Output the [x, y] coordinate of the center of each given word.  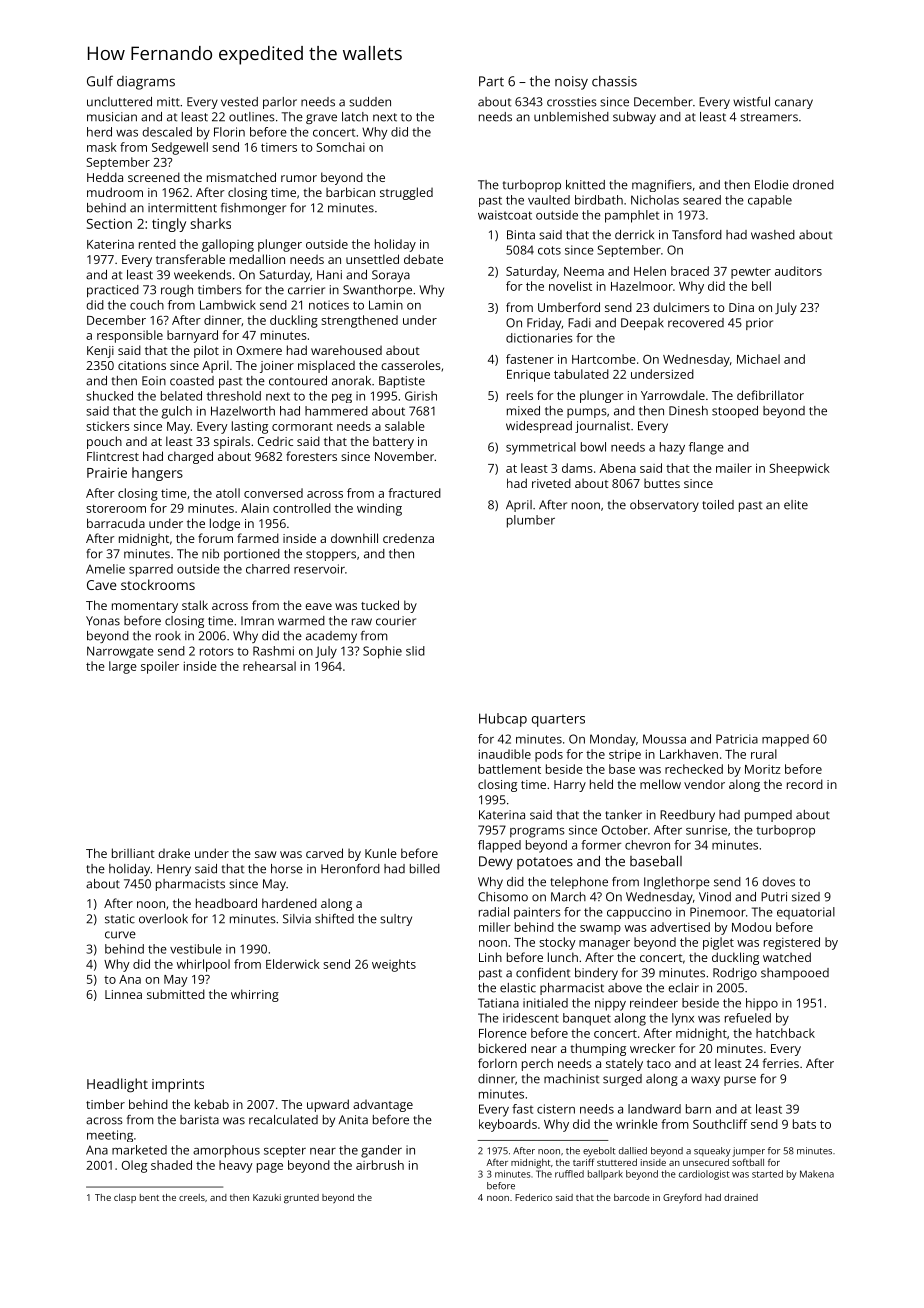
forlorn [497, 1063]
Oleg [134, 1166]
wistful [751, 102]
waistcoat [505, 215]
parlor [280, 103]
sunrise [706, 830]
